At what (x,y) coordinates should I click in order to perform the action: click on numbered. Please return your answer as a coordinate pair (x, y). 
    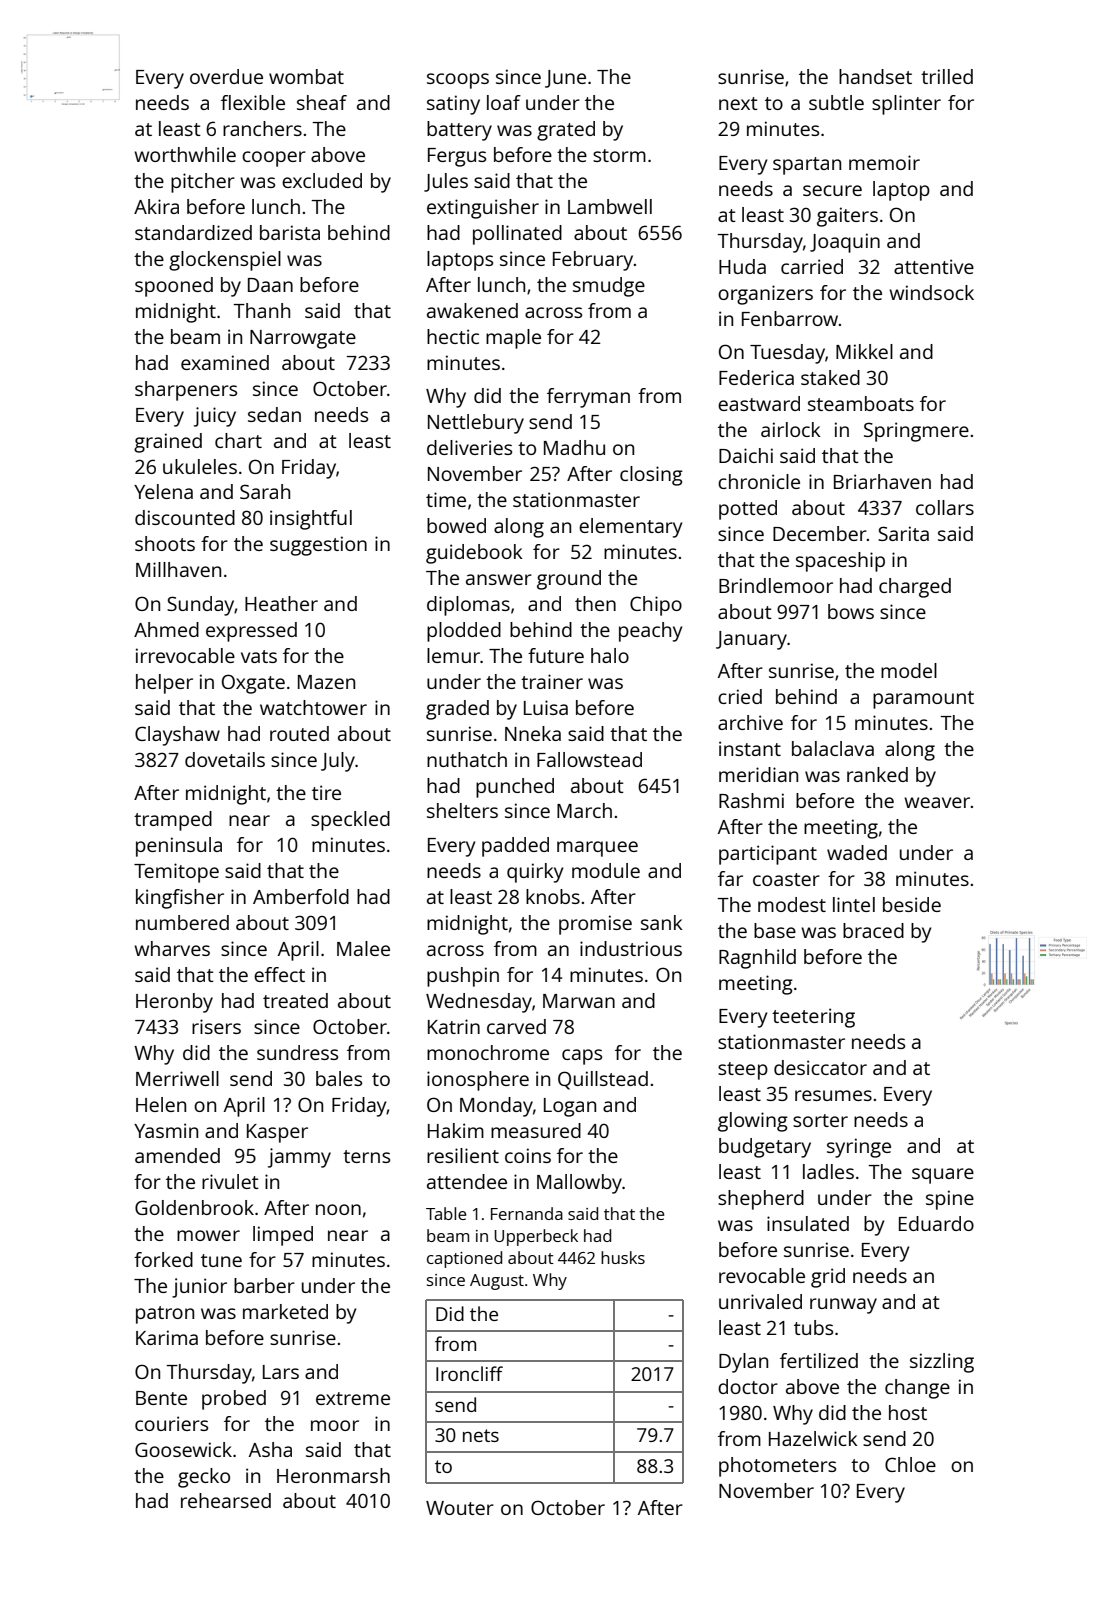
    Looking at the image, I should click on (182, 922).
